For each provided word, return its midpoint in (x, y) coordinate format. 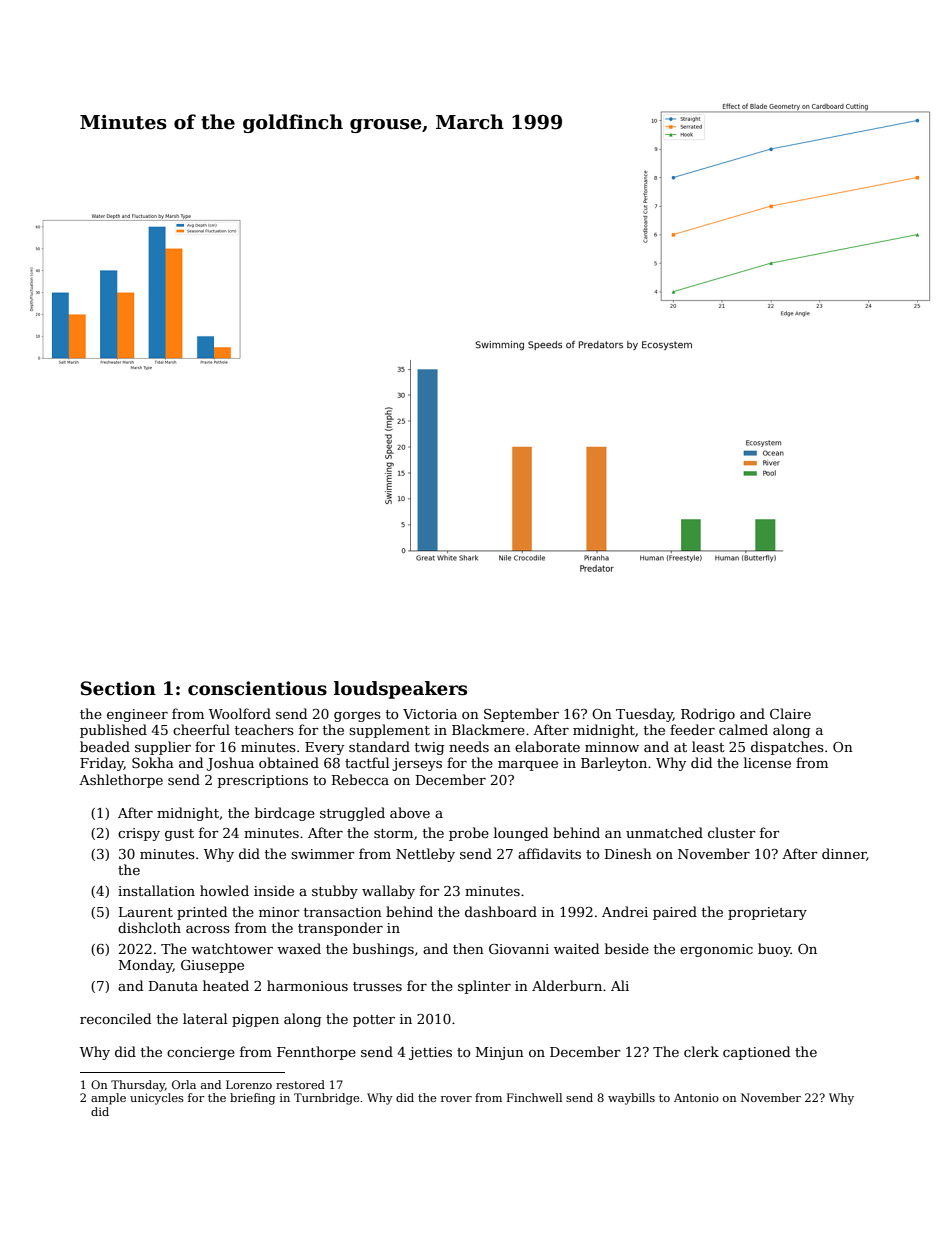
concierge (201, 1053)
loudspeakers (400, 690)
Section (118, 688)
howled (224, 890)
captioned (756, 1053)
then (468, 948)
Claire (790, 713)
